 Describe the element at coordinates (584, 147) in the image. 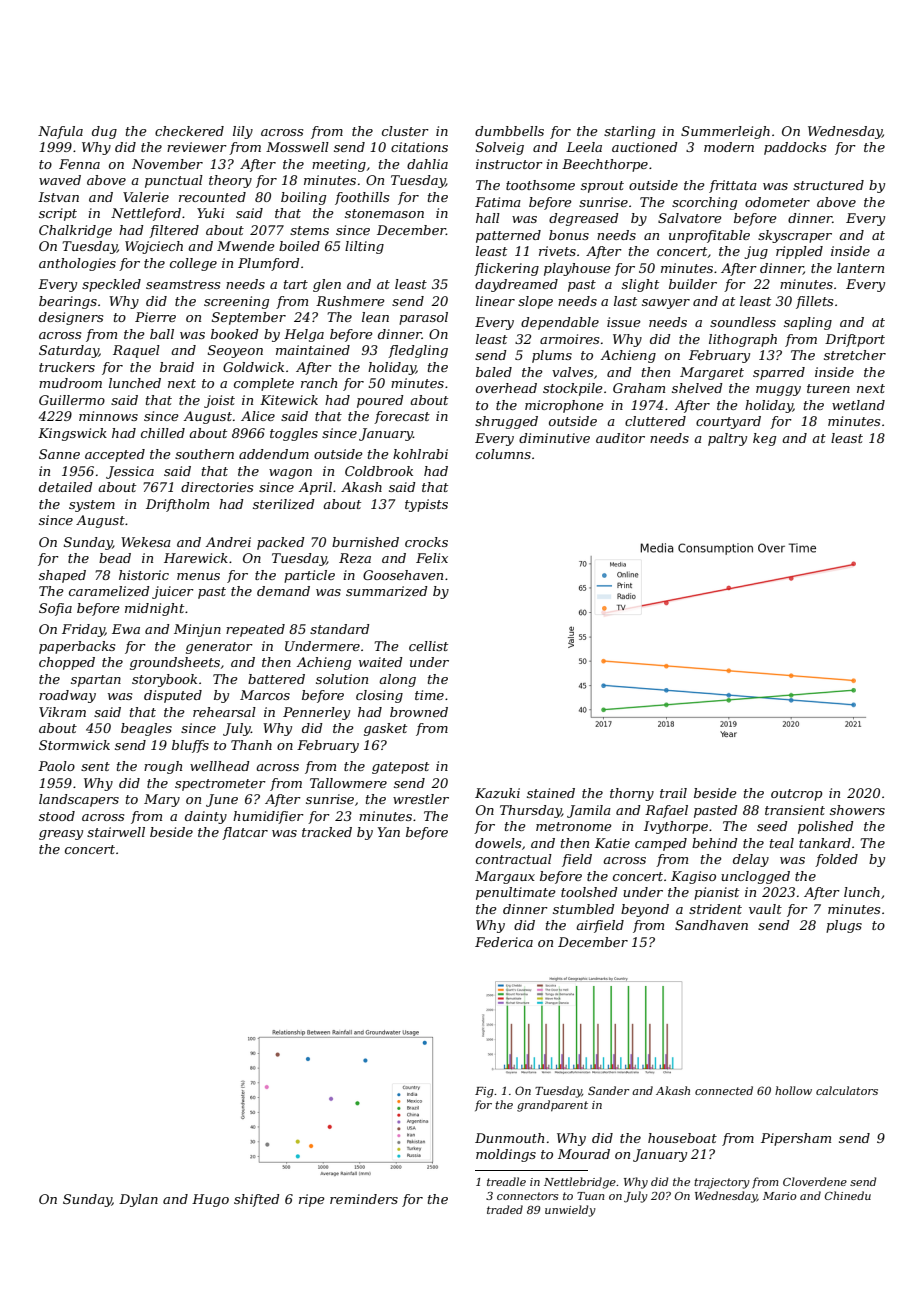

I see `Leela` at that location.
